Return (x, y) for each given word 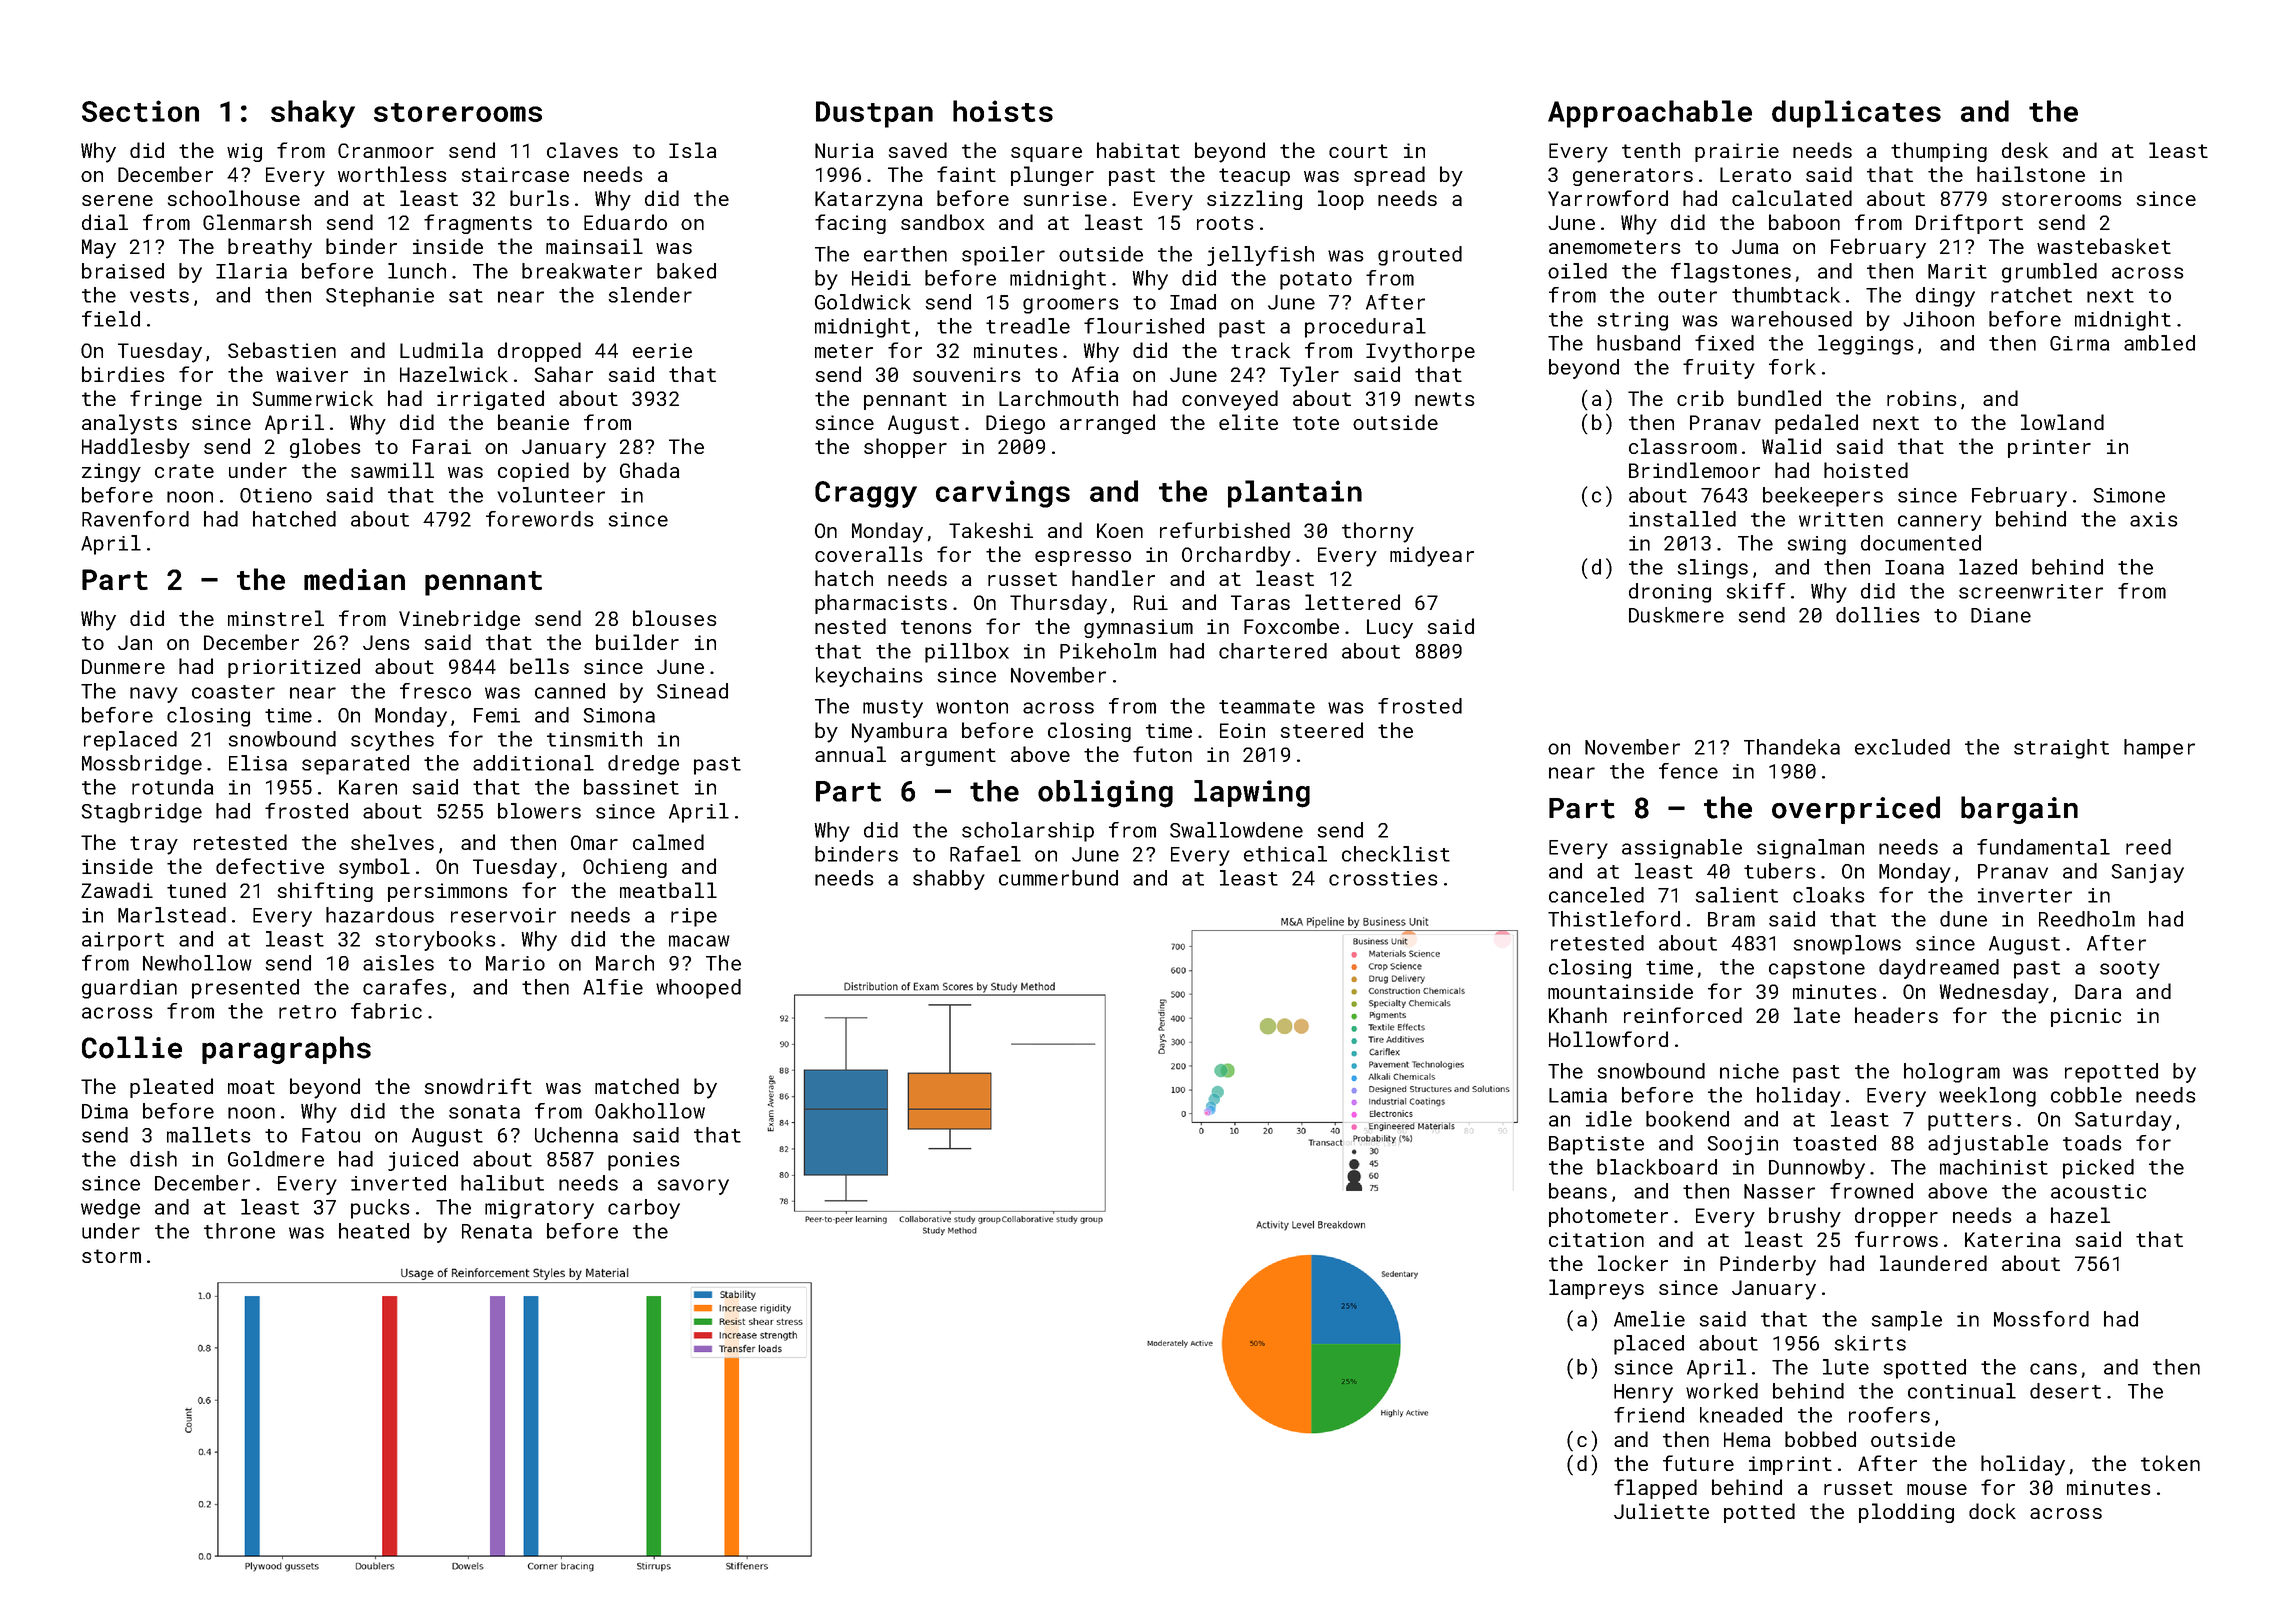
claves (582, 150)
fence (1688, 771)
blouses (674, 618)
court (1358, 151)
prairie (1737, 152)
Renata (497, 1231)
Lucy (1390, 629)
